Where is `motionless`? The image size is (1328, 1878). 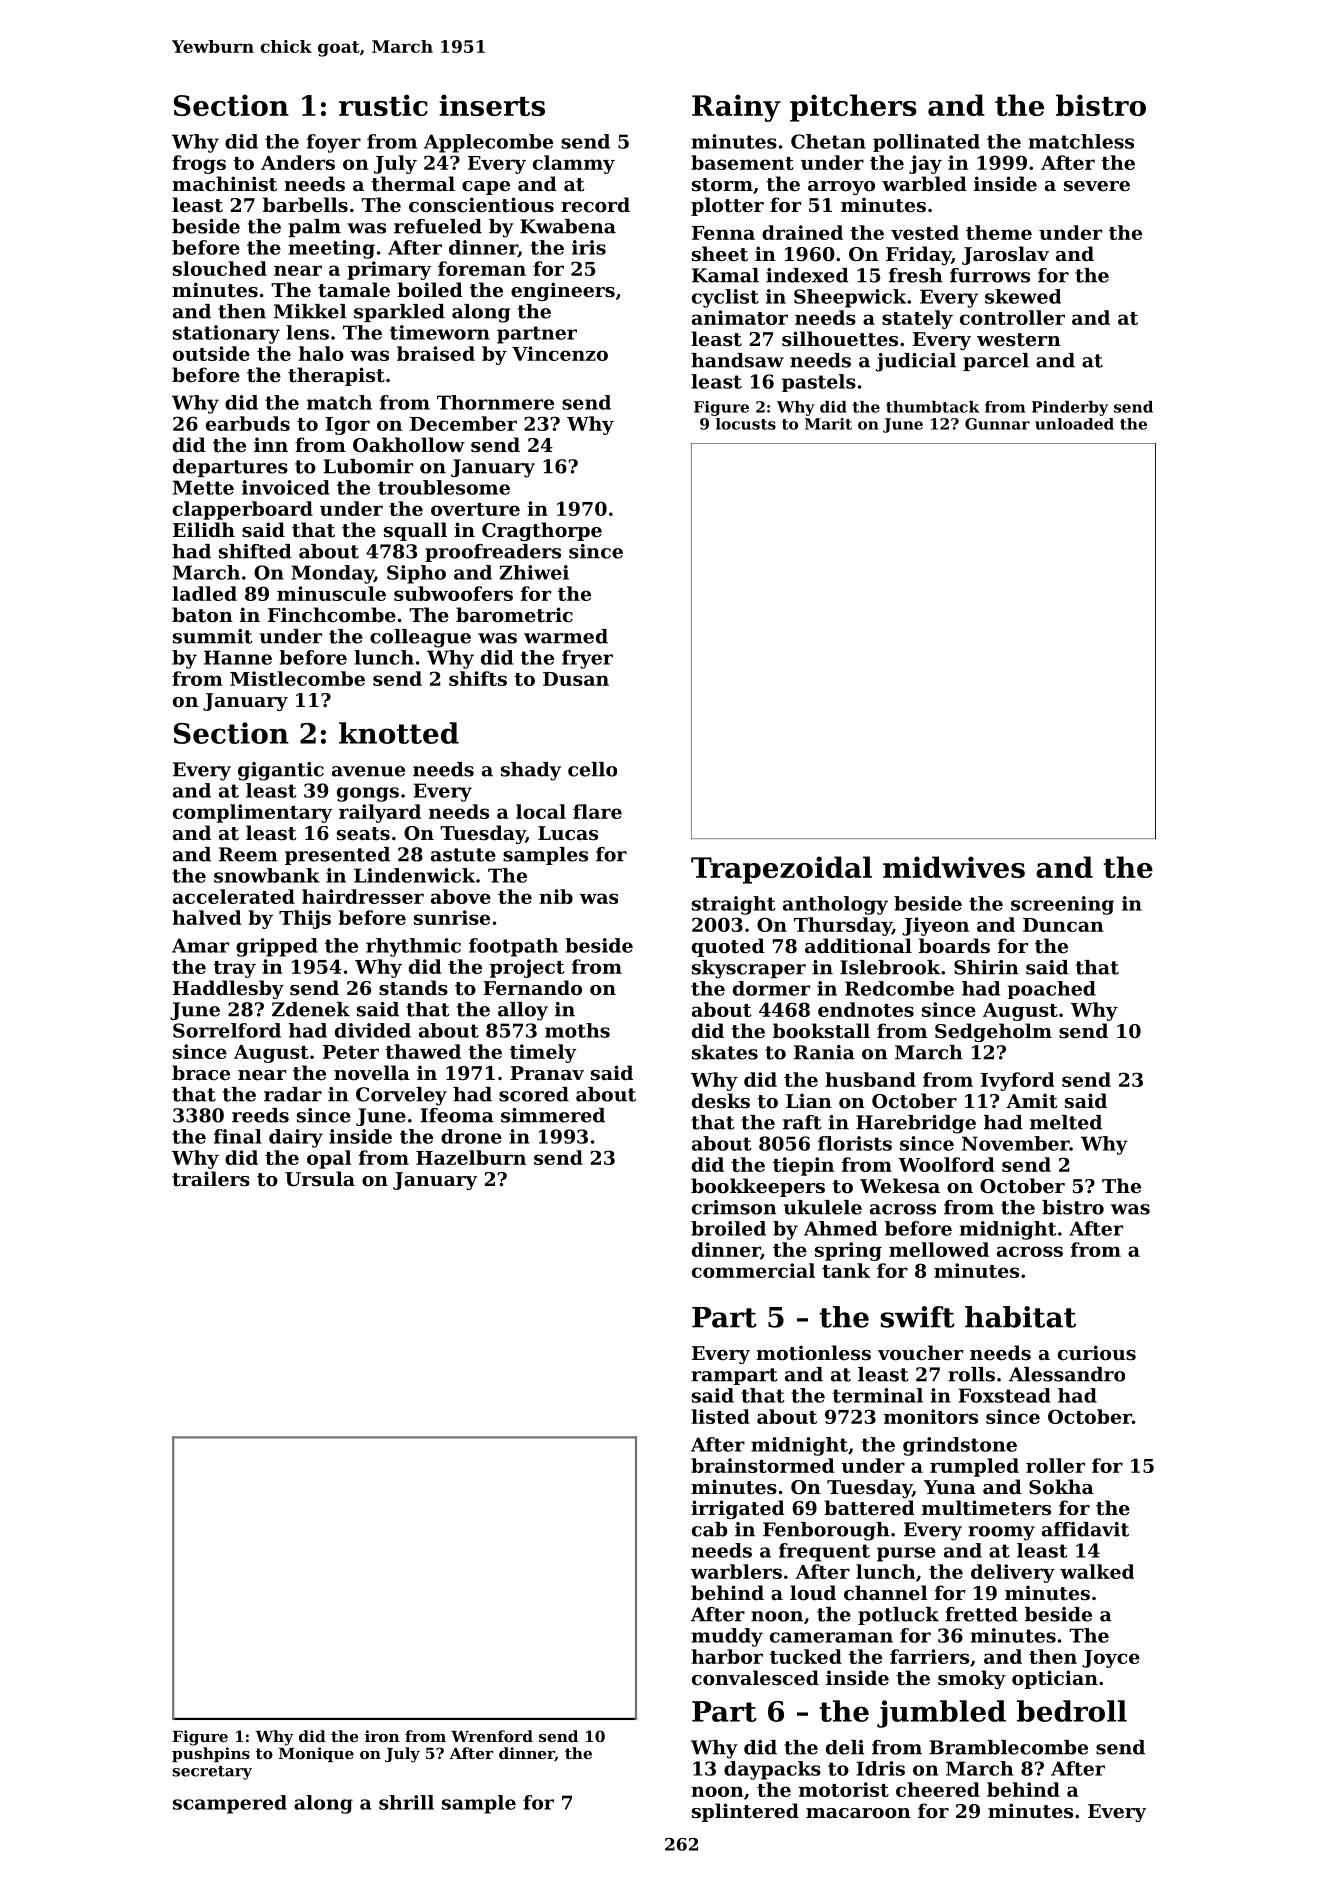
motionless is located at coordinates (813, 1353).
